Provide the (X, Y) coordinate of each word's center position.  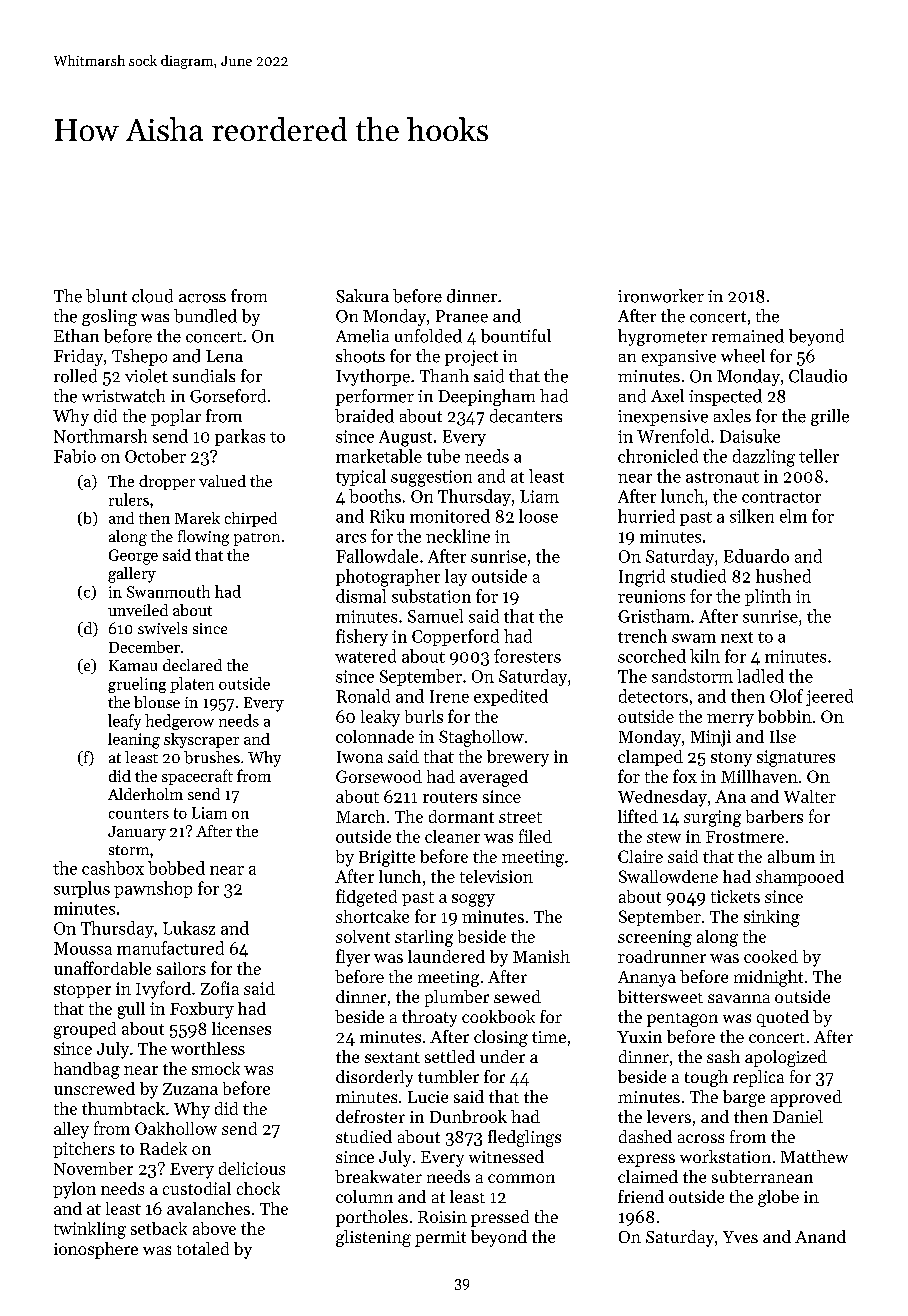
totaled (203, 1248)
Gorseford (228, 396)
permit (440, 1239)
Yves (740, 1237)
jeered (829, 697)
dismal (361, 596)
